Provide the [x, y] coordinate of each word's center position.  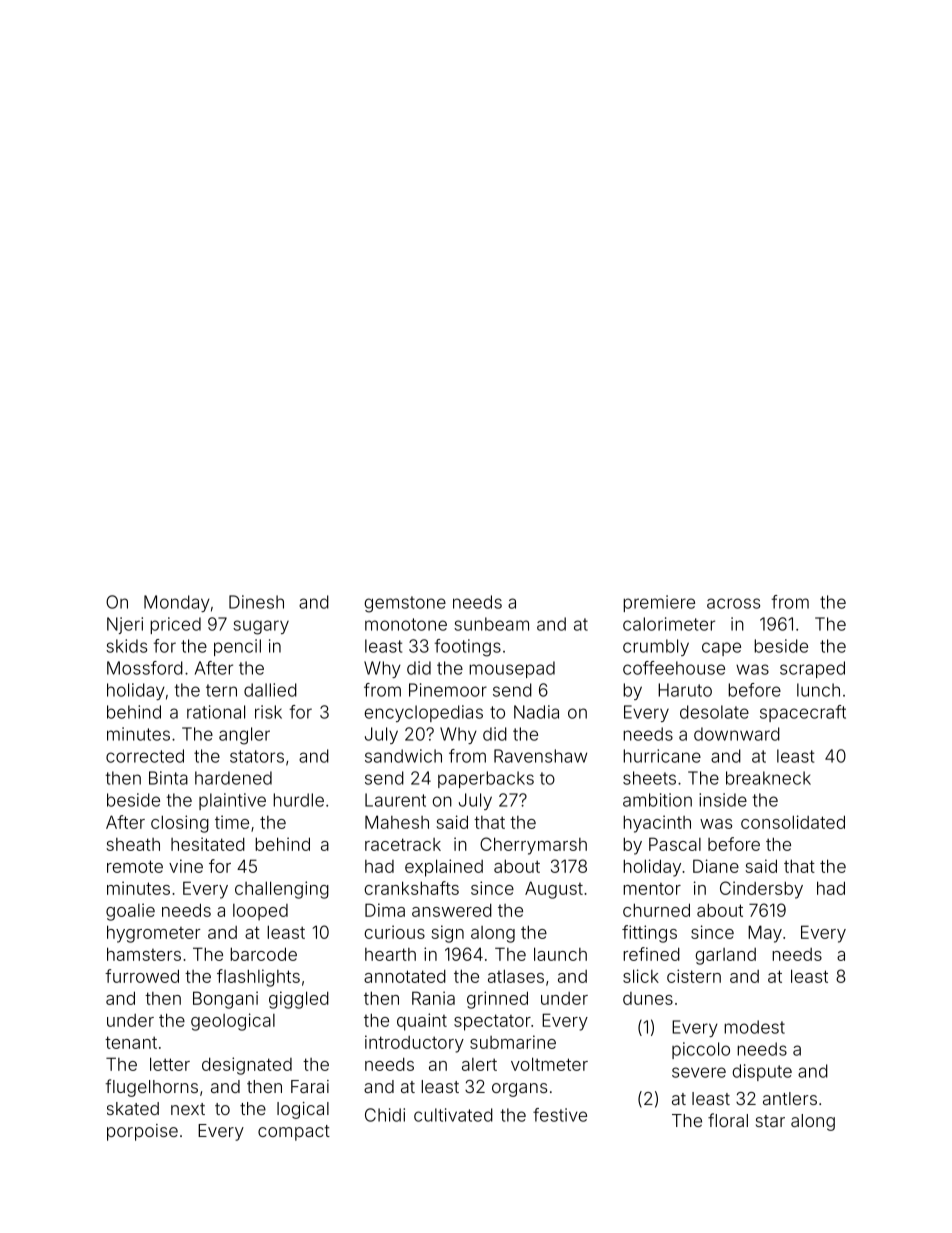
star [770, 1121]
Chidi [385, 1115]
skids [126, 646]
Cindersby [761, 890]
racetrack [403, 844]
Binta [168, 778]
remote [135, 866]
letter [170, 1064]
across [733, 603]
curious [395, 932]
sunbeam [491, 624]
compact [294, 1133]
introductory [414, 1044]
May [765, 934]
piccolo [701, 1050]
